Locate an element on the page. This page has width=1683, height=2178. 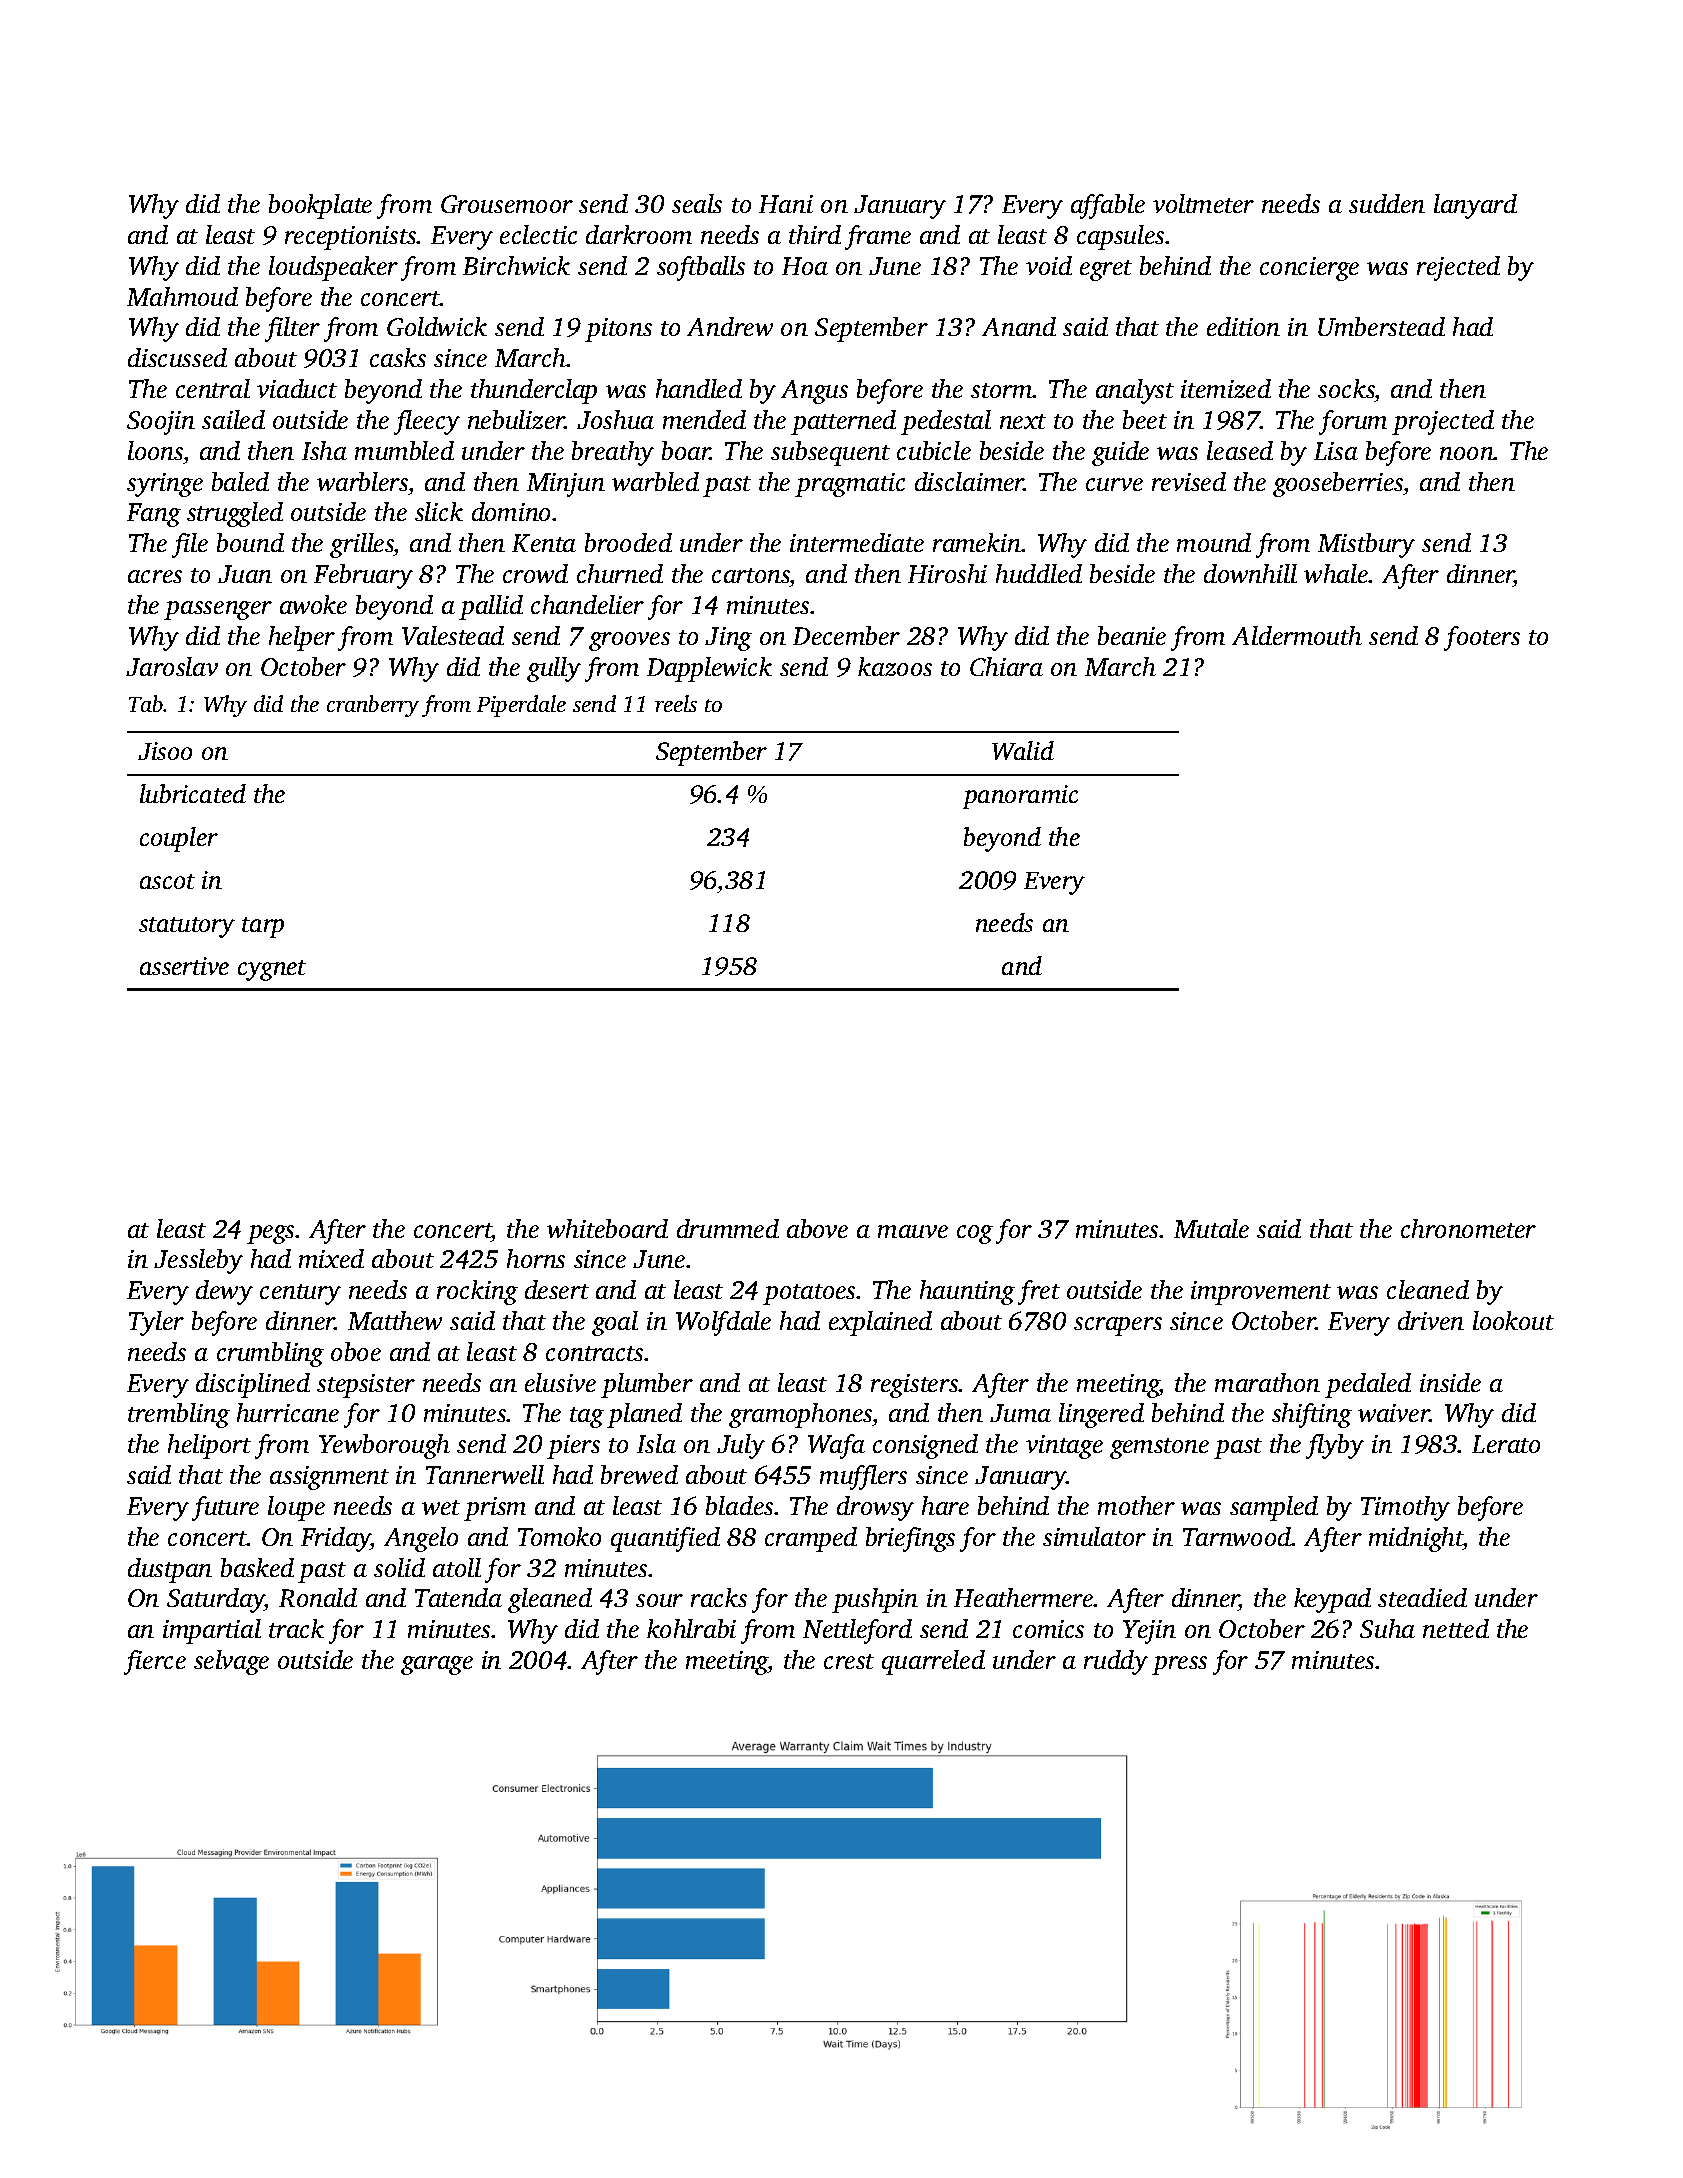
lanyard is located at coordinates (1475, 206).
